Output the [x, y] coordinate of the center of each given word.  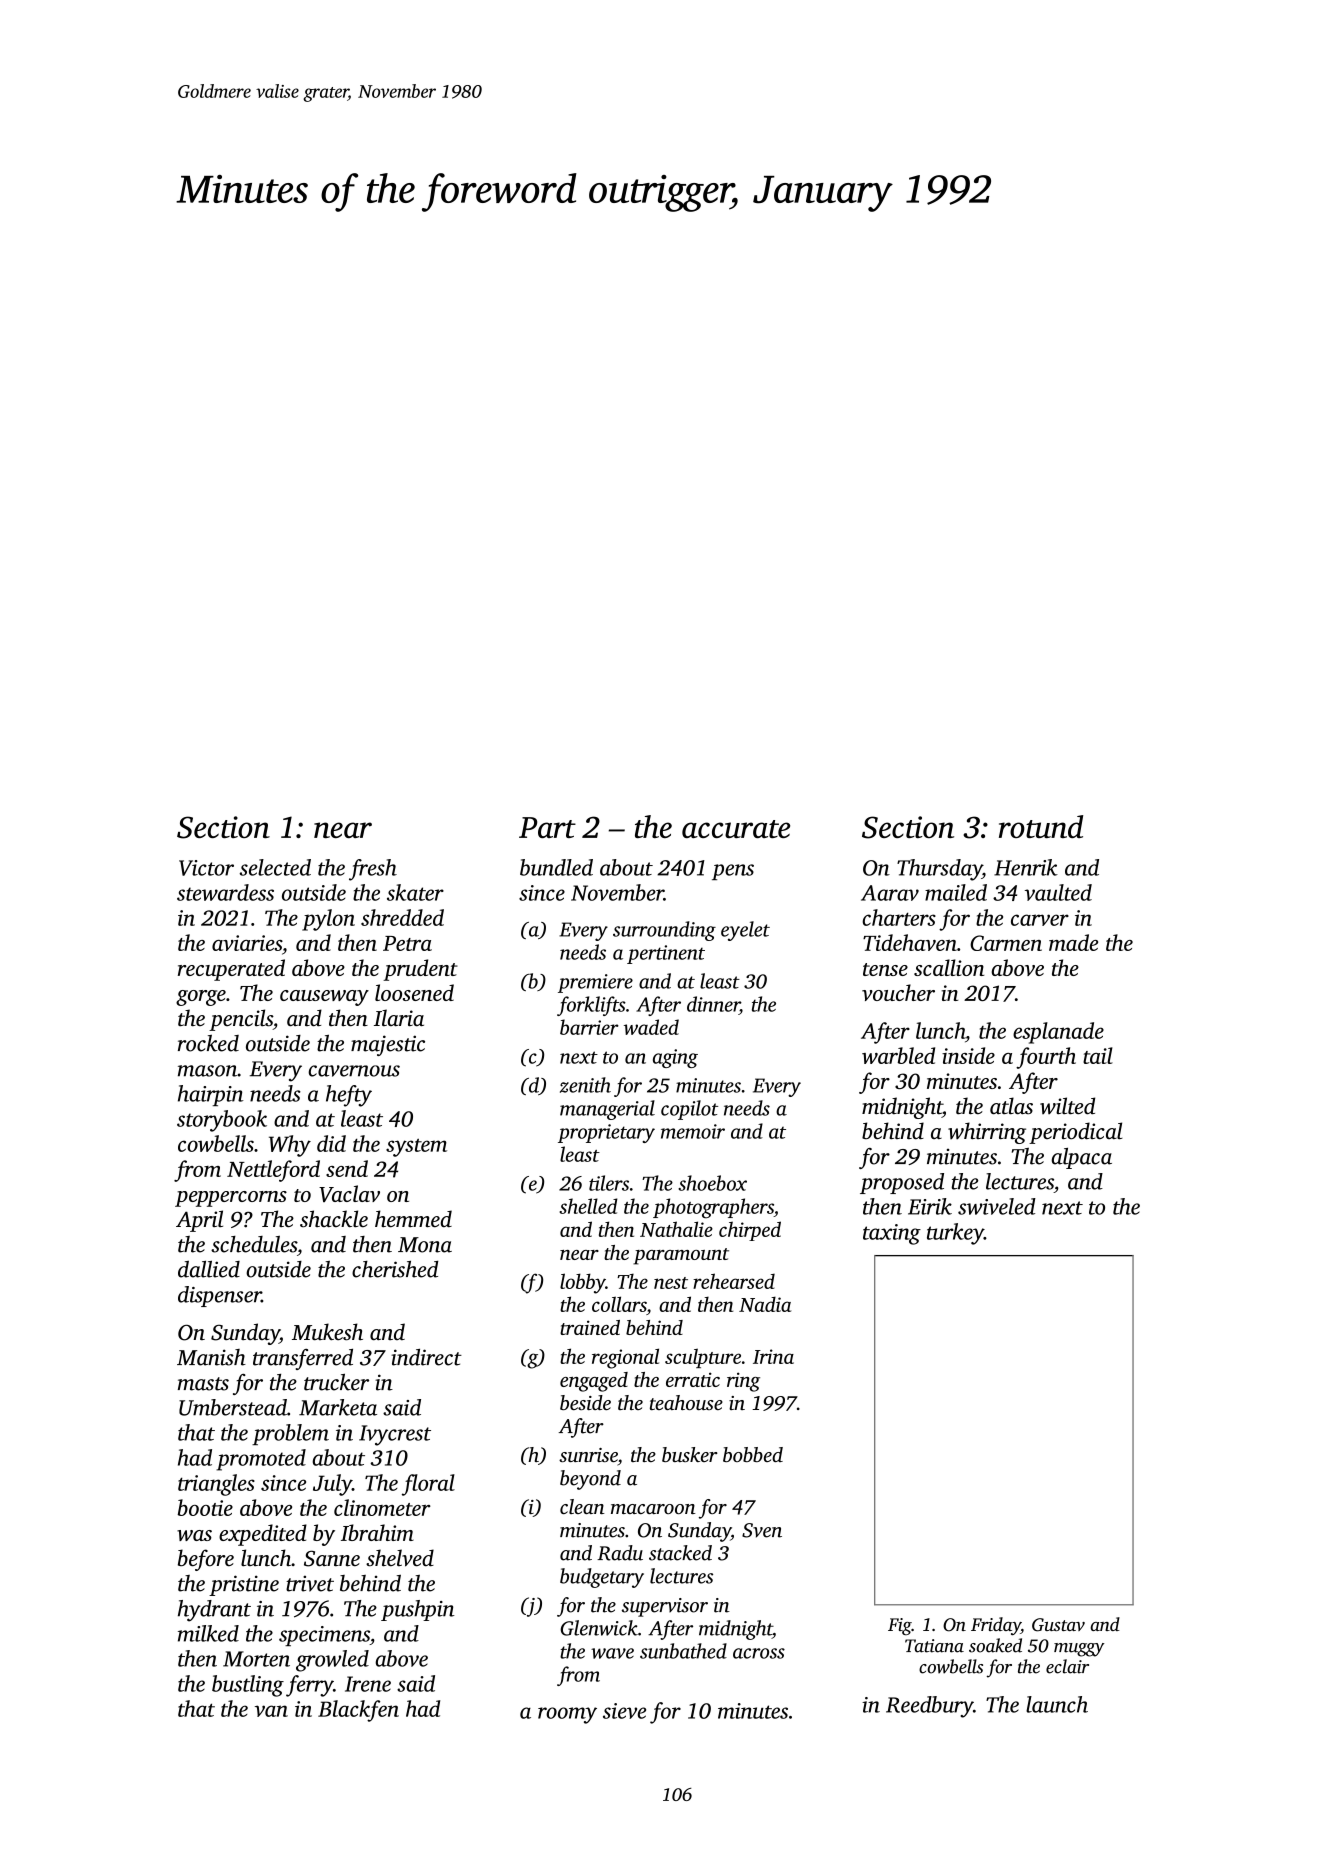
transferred [303, 1359]
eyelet [745, 931]
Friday [996, 1626]
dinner [713, 1004]
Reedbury [929, 1707]
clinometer [382, 1507]
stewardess [225, 892]
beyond [590, 1480]
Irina [773, 1356]
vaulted [1058, 892]
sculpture [703, 1358]
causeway [324, 998]
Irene [368, 1684]
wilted [1067, 1106]
